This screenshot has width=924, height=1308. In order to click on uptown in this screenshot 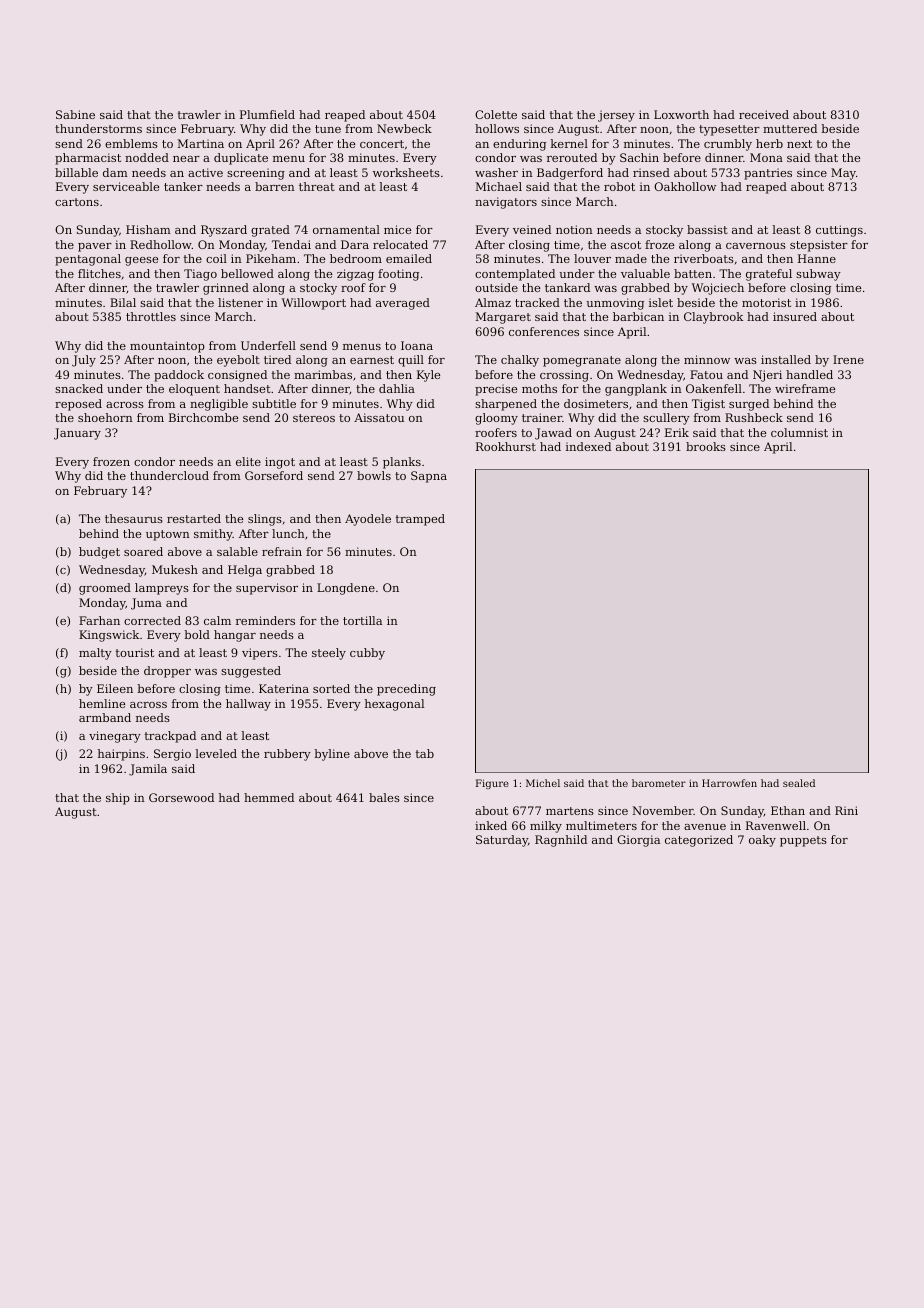, I will do `click(168, 535)`.
